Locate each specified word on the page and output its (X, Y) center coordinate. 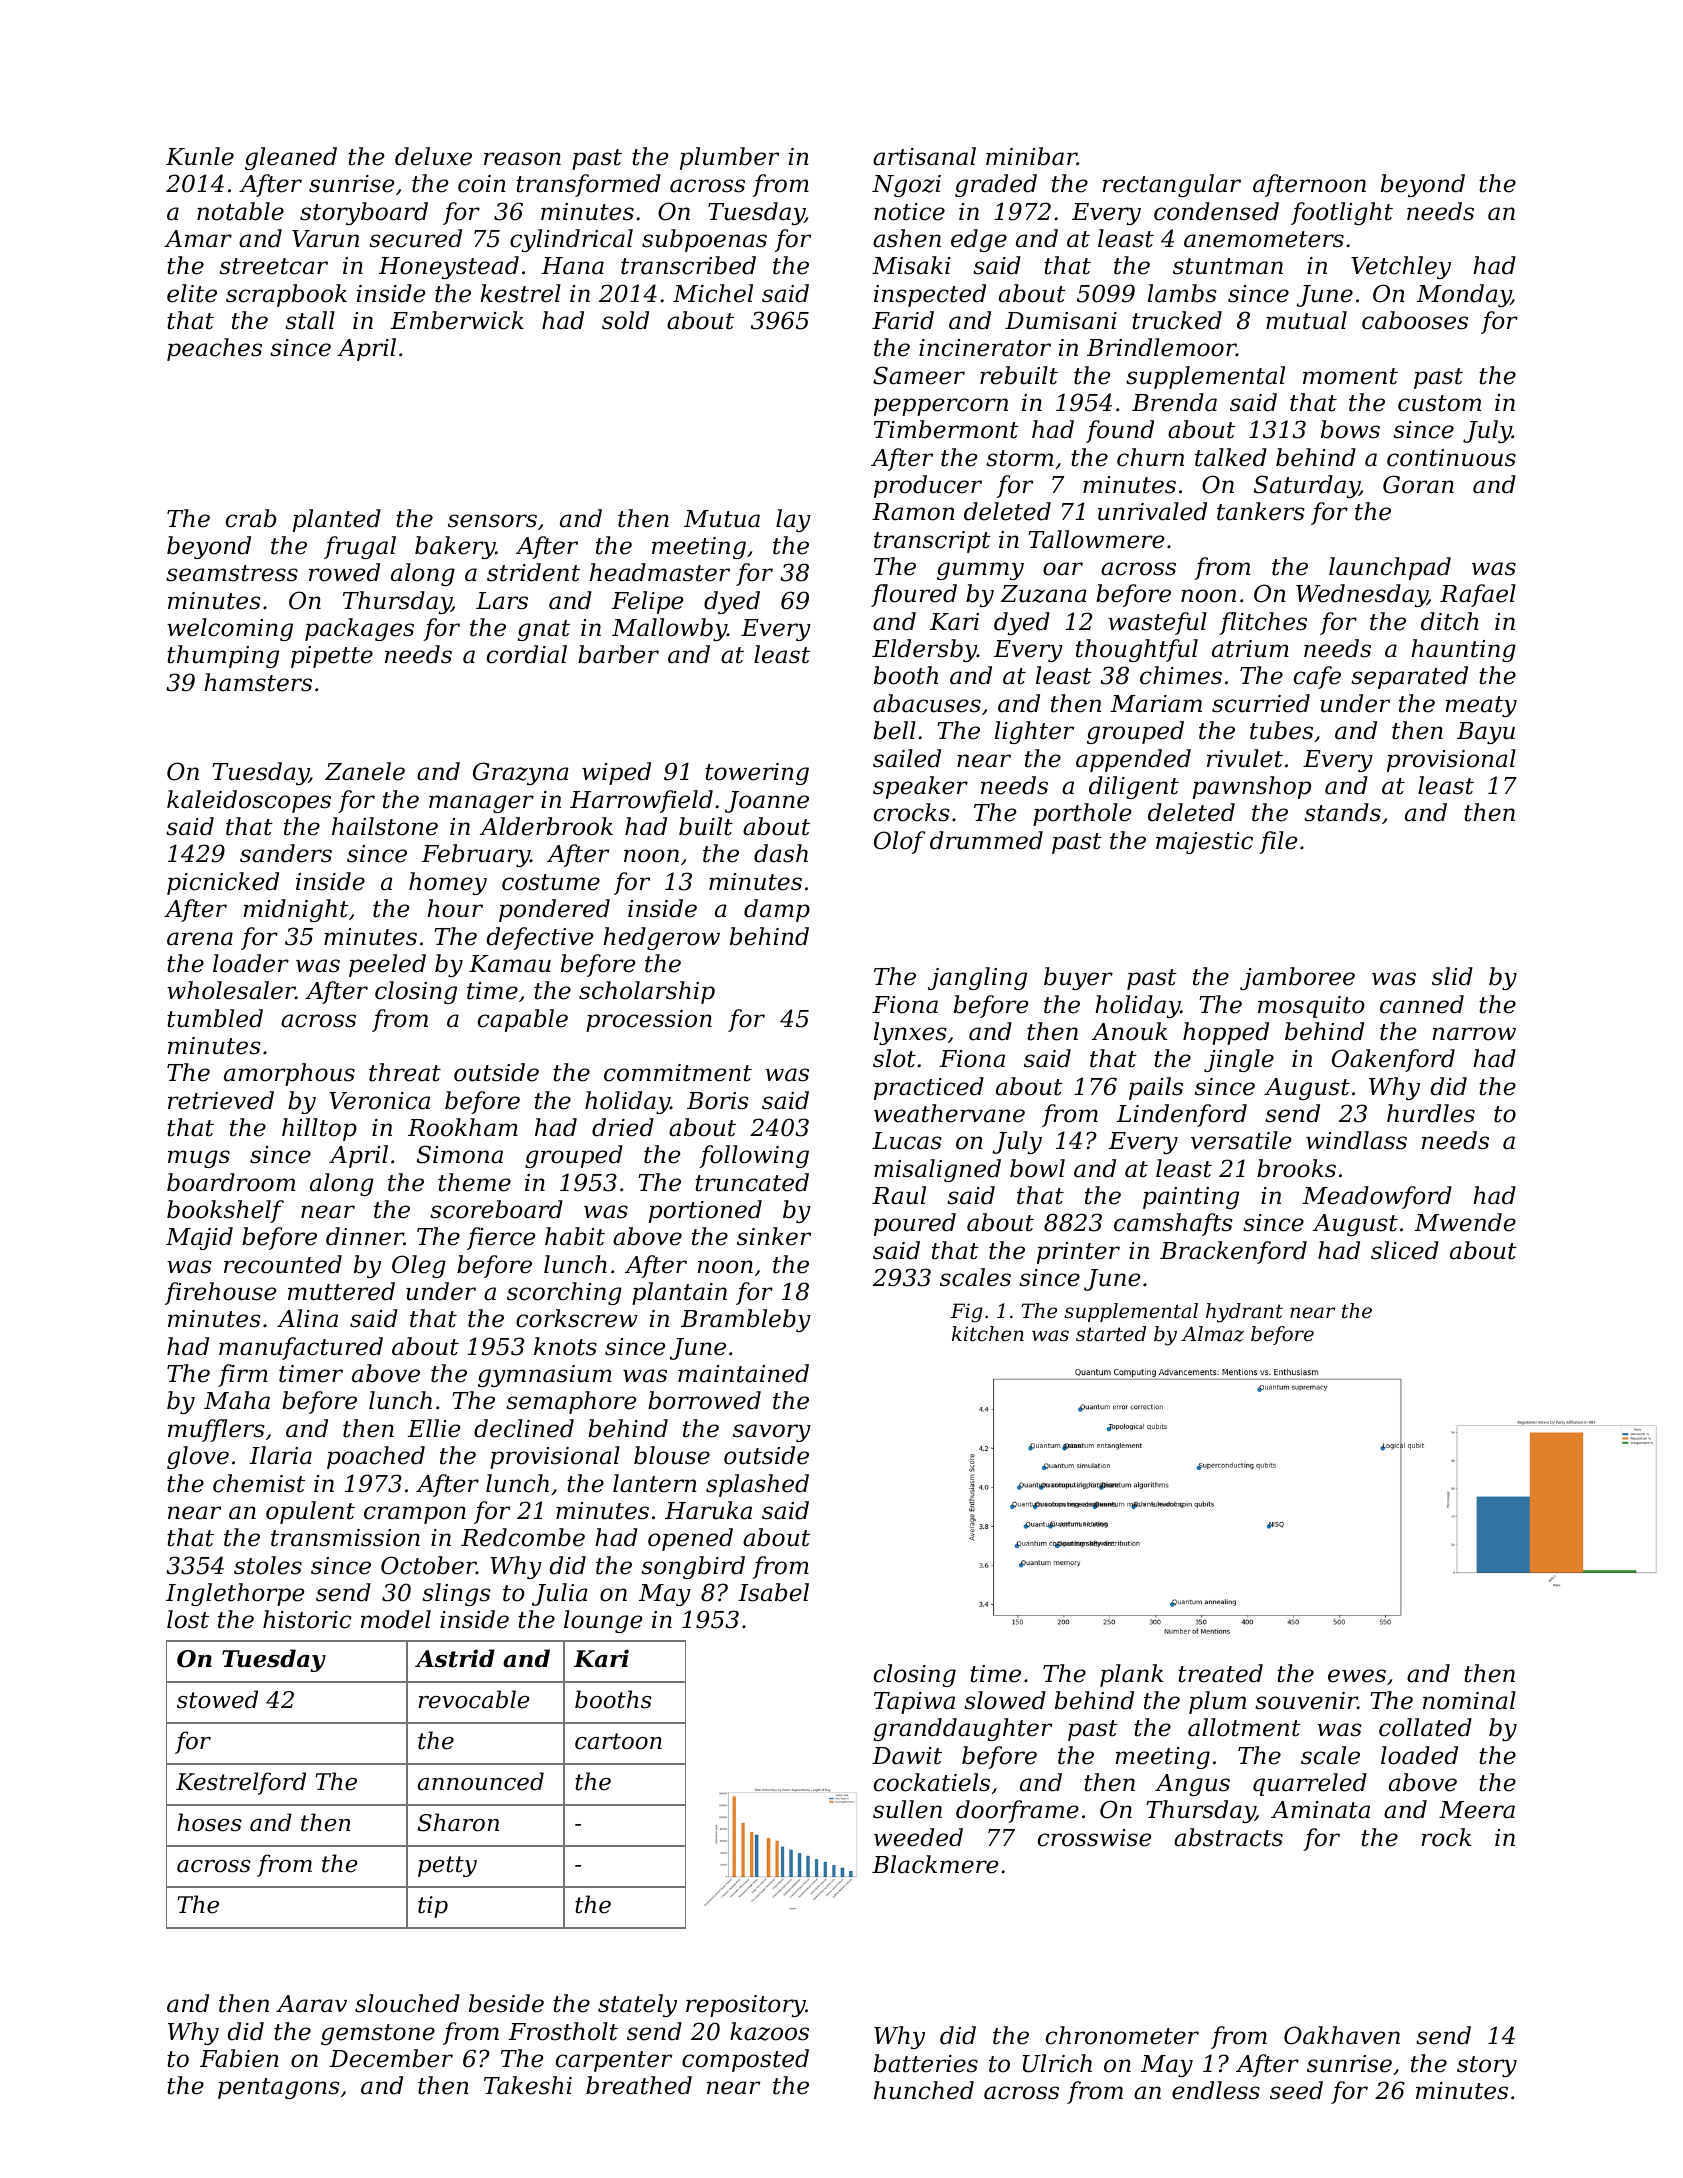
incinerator (985, 348)
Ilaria (280, 1455)
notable (240, 211)
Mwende (1465, 1222)
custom (1439, 403)
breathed (639, 2085)
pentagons (279, 2088)
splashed (757, 1485)
